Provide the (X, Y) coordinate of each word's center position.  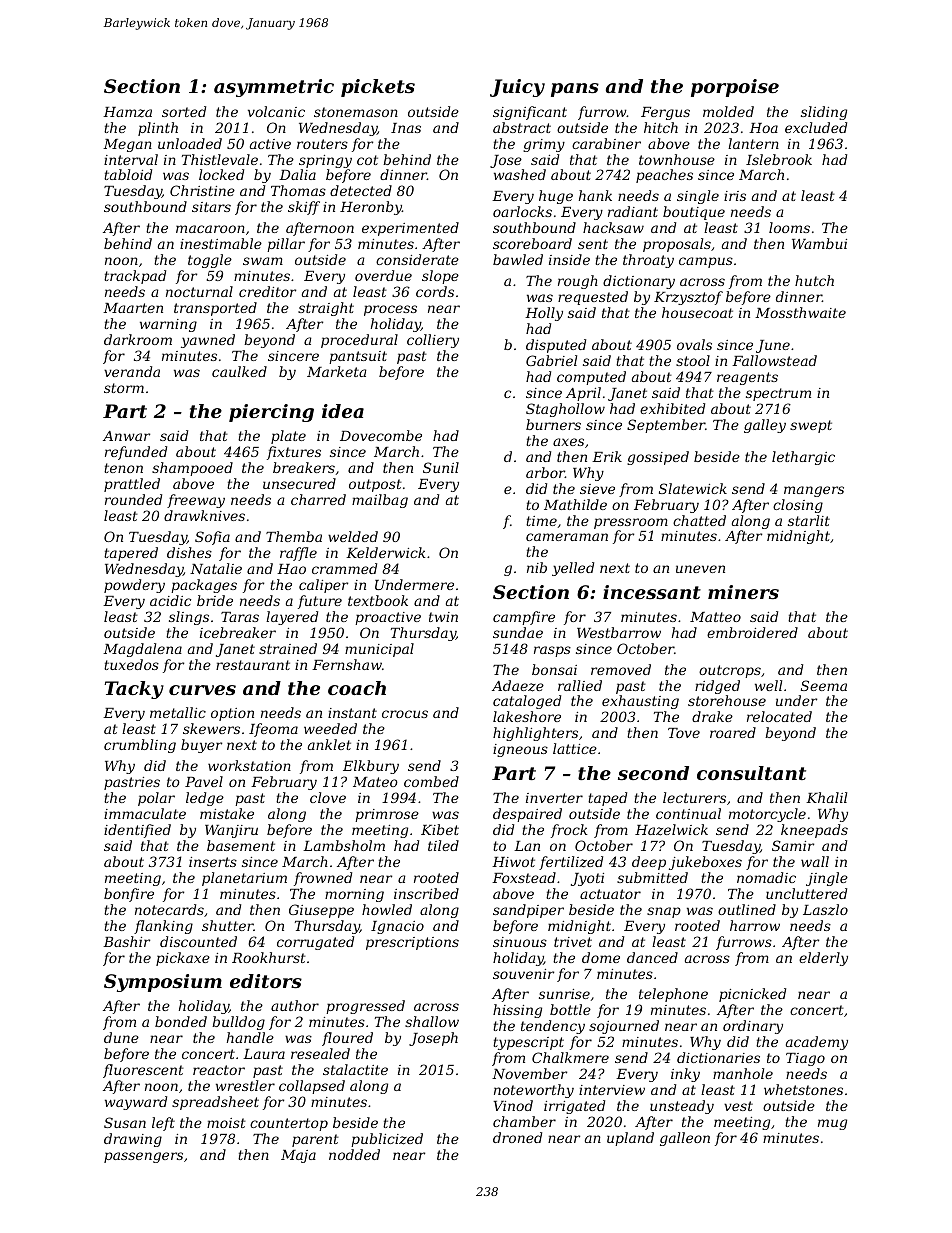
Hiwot (513, 862)
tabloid (128, 174)
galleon (685, 1139)
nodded (354, 1154)
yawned (208, 341)
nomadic (766, 877)
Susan (125, 1122)
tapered (131, 554)
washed (520, 174)
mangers (814, 491)
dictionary (639, 282)
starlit (809, 520)
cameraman (567, 537)
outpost (375, 485)
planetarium (244, 879)
